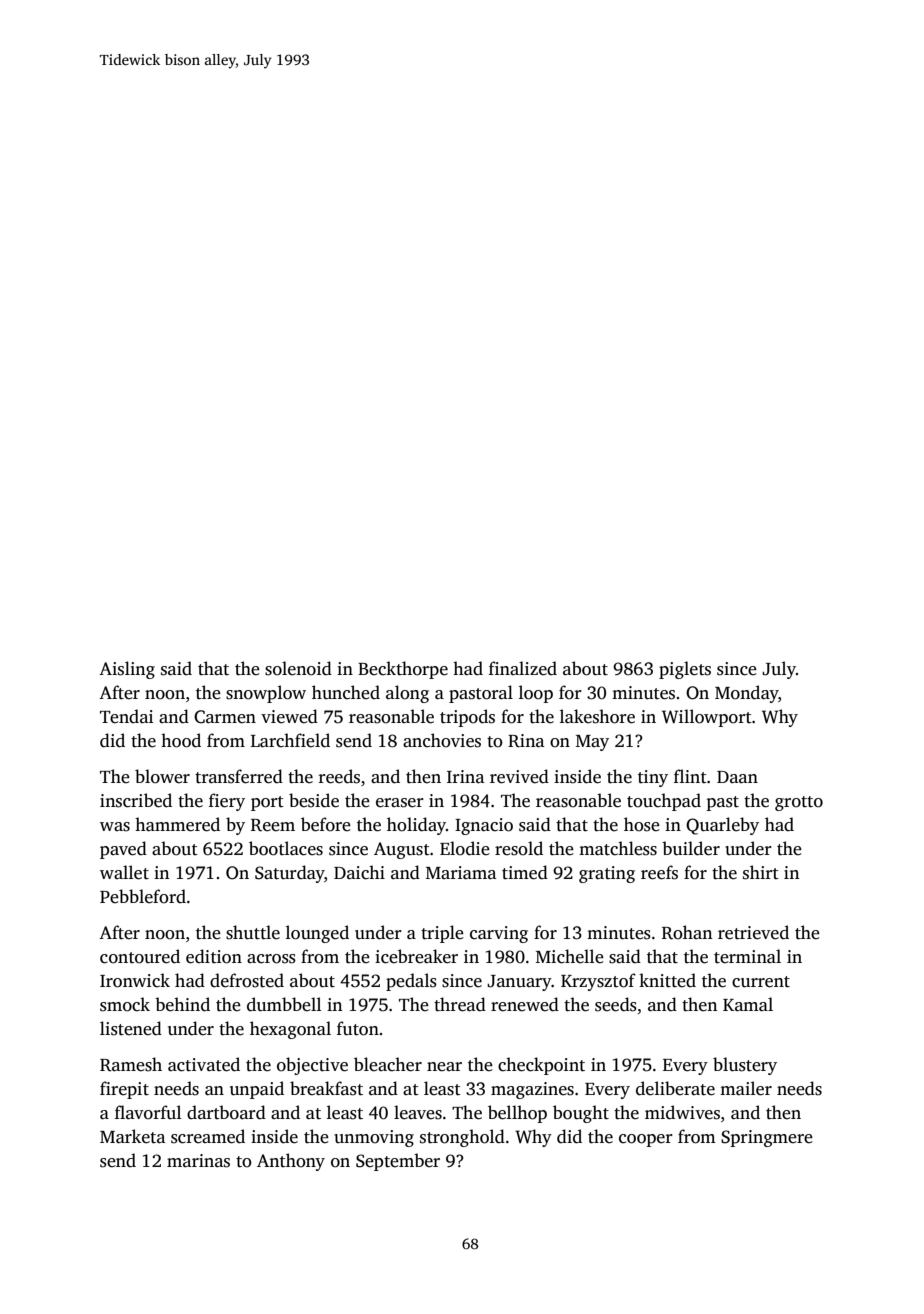 Image resolution: width=924 pixels, height=1314 pixels. Describe the element at coordinates (461, 872) in the screenshot. I see `Mariama` at that location.
